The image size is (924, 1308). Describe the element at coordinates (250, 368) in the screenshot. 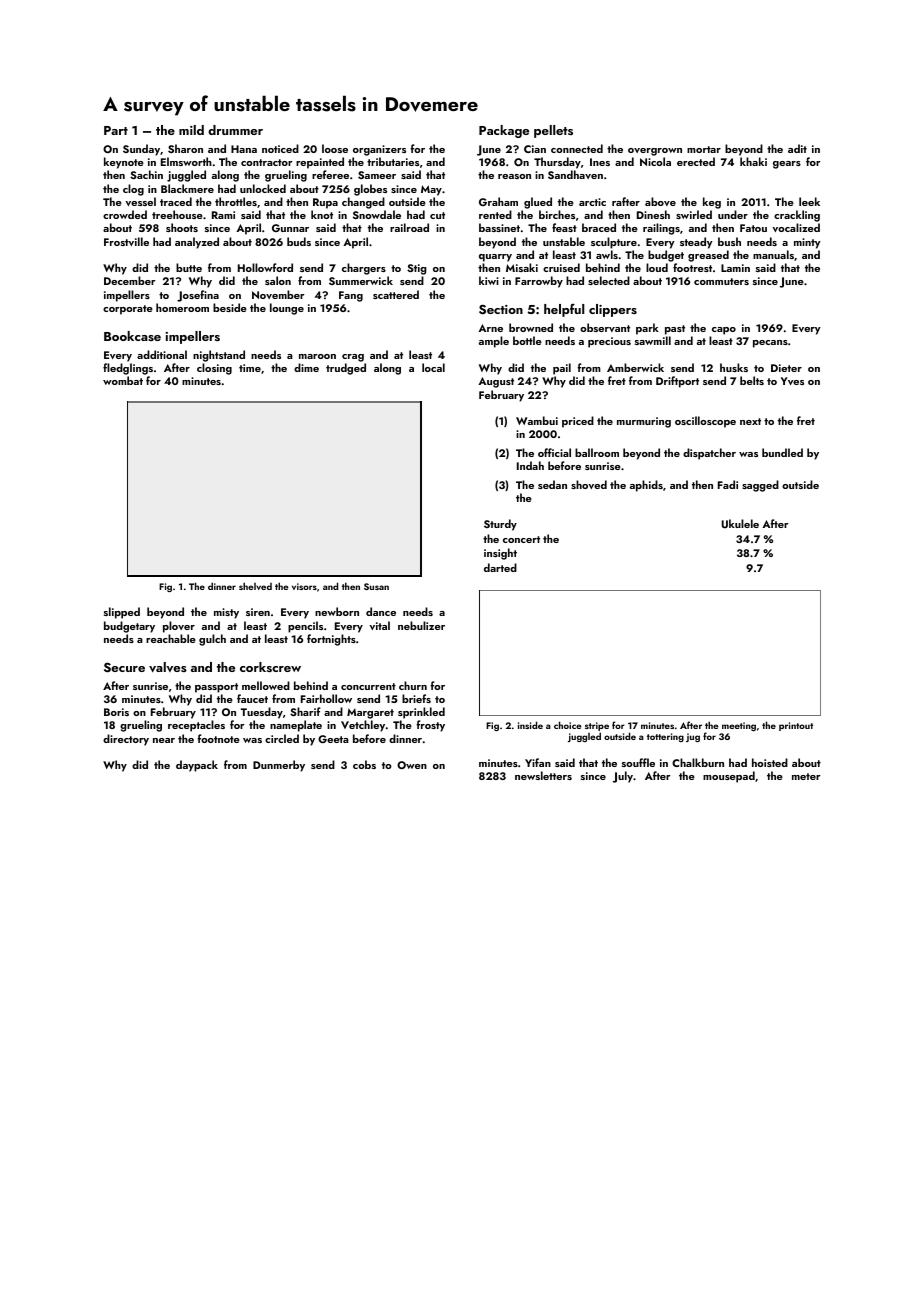

I see `time` at that location.
